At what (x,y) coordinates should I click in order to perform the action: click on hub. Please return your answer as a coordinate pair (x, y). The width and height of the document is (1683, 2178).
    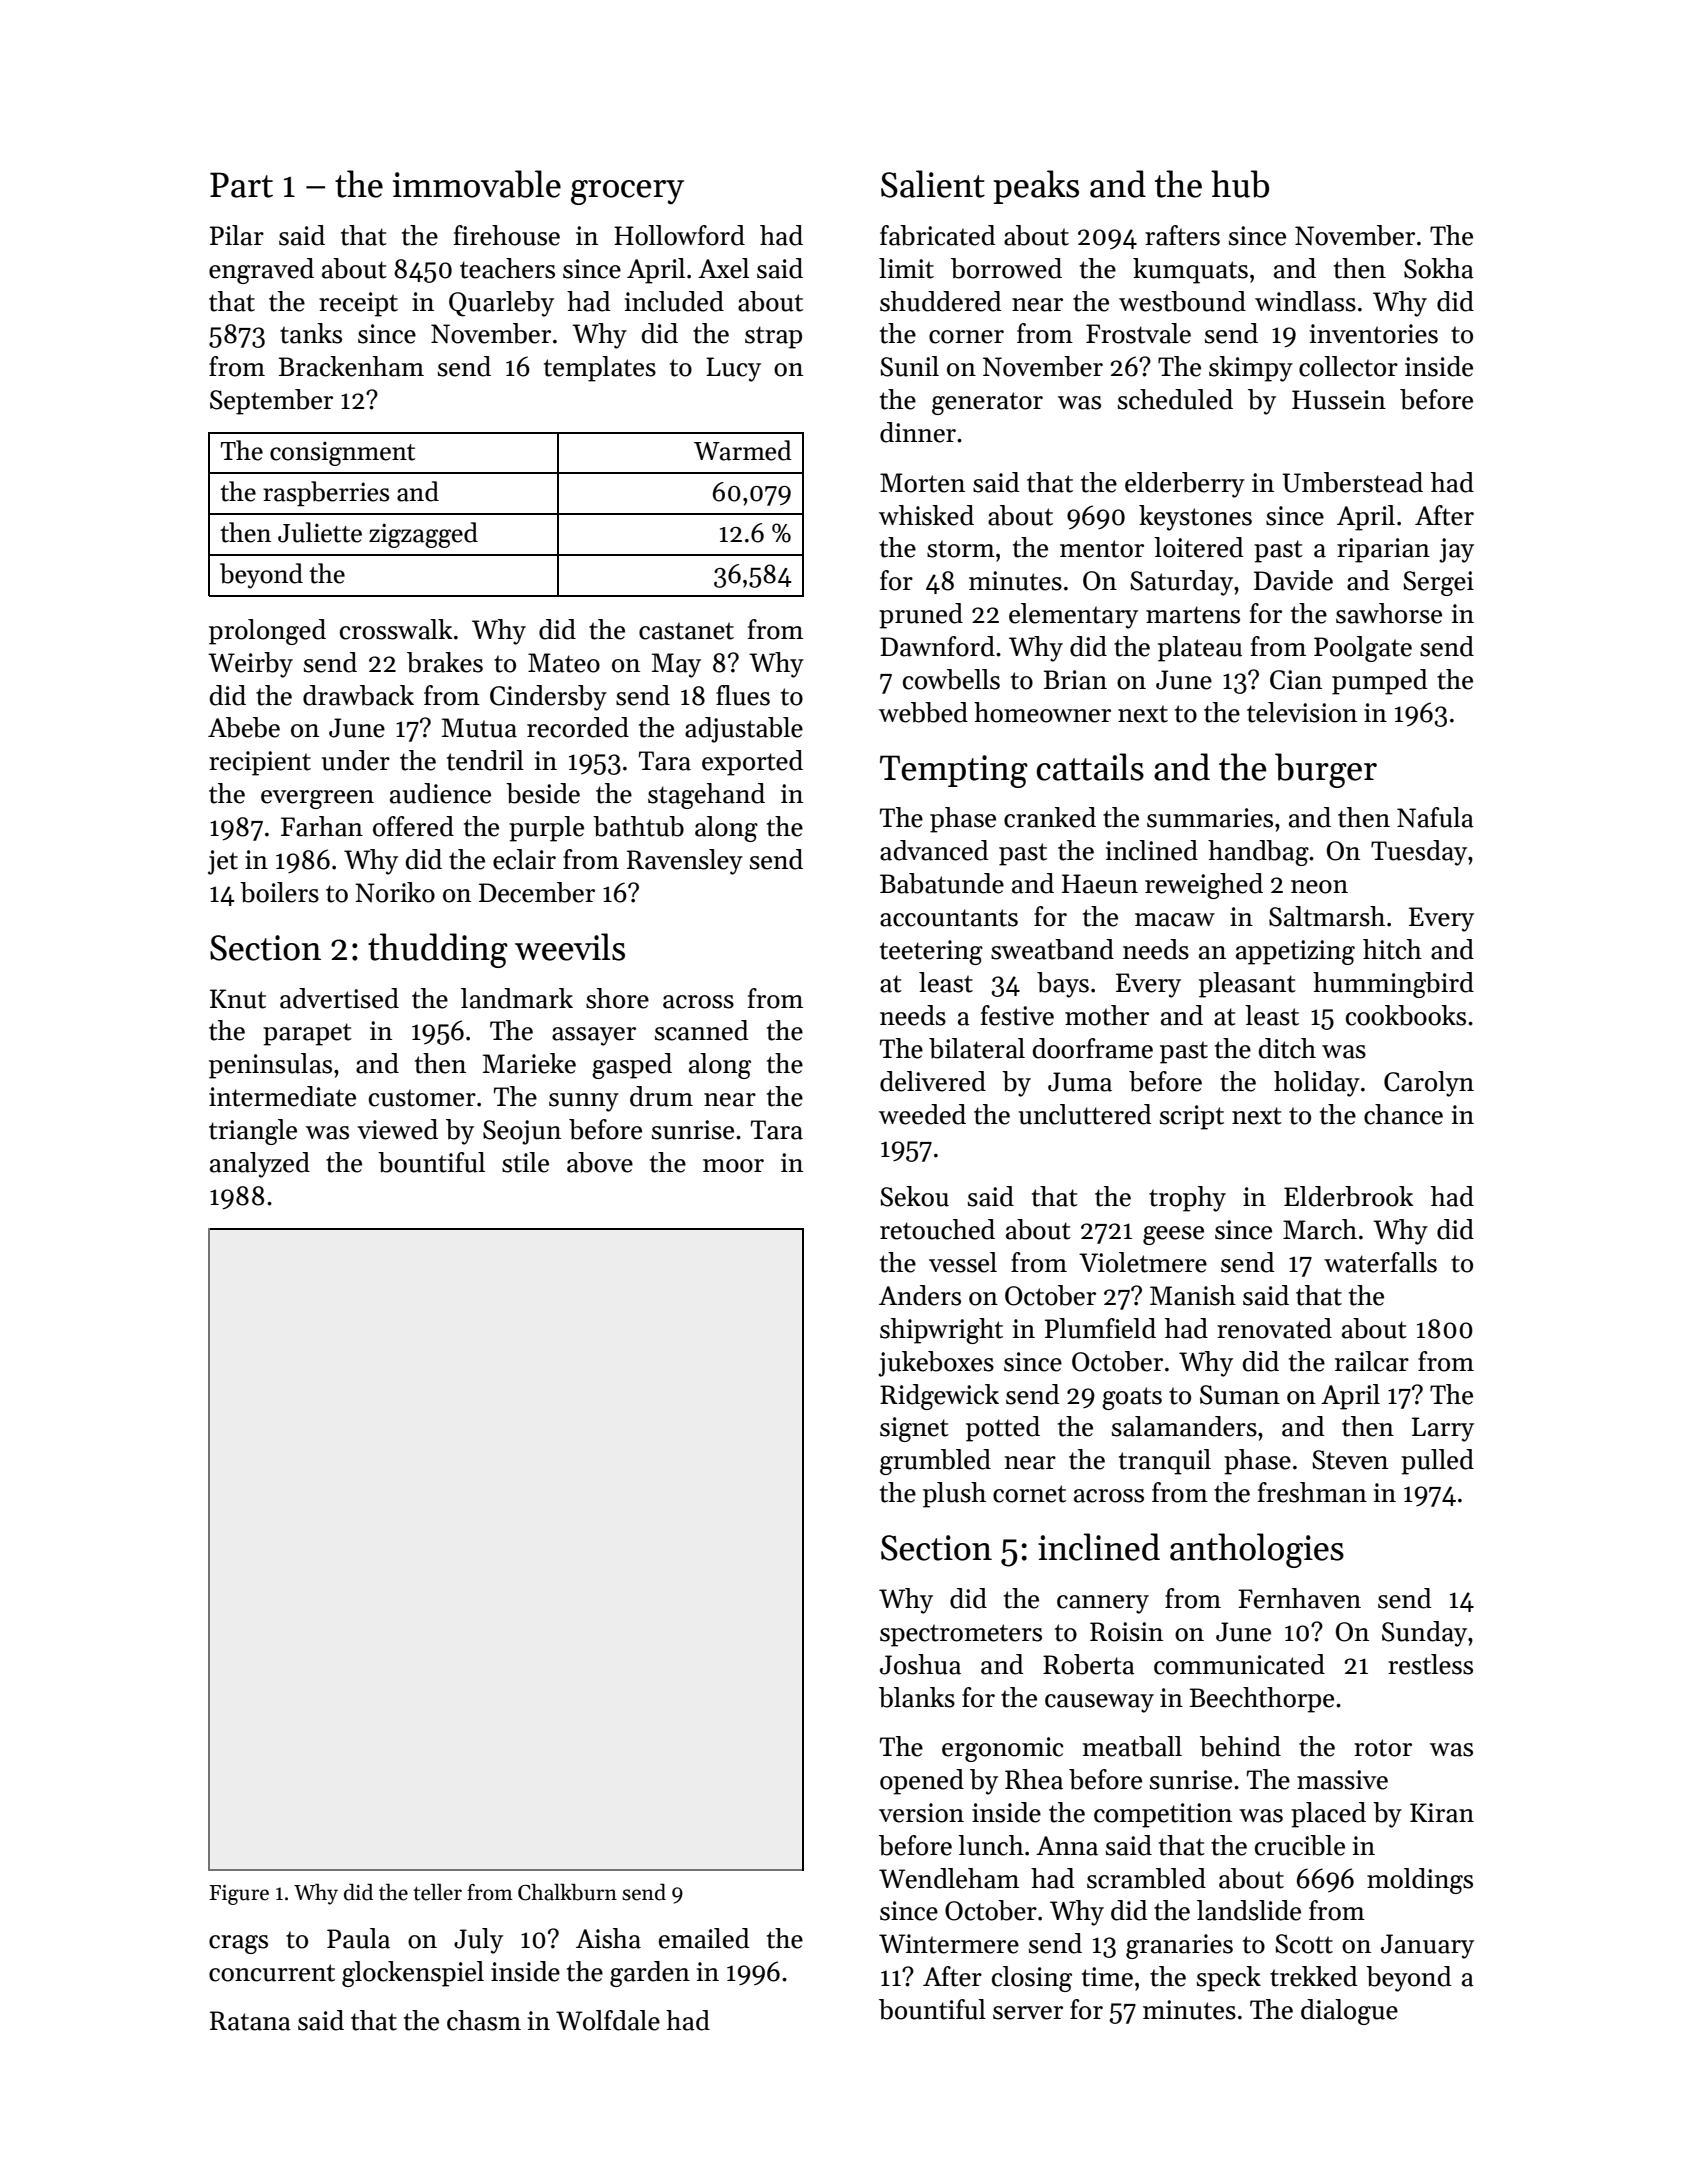
    Looking at the image, I should click on (1240, 184).
